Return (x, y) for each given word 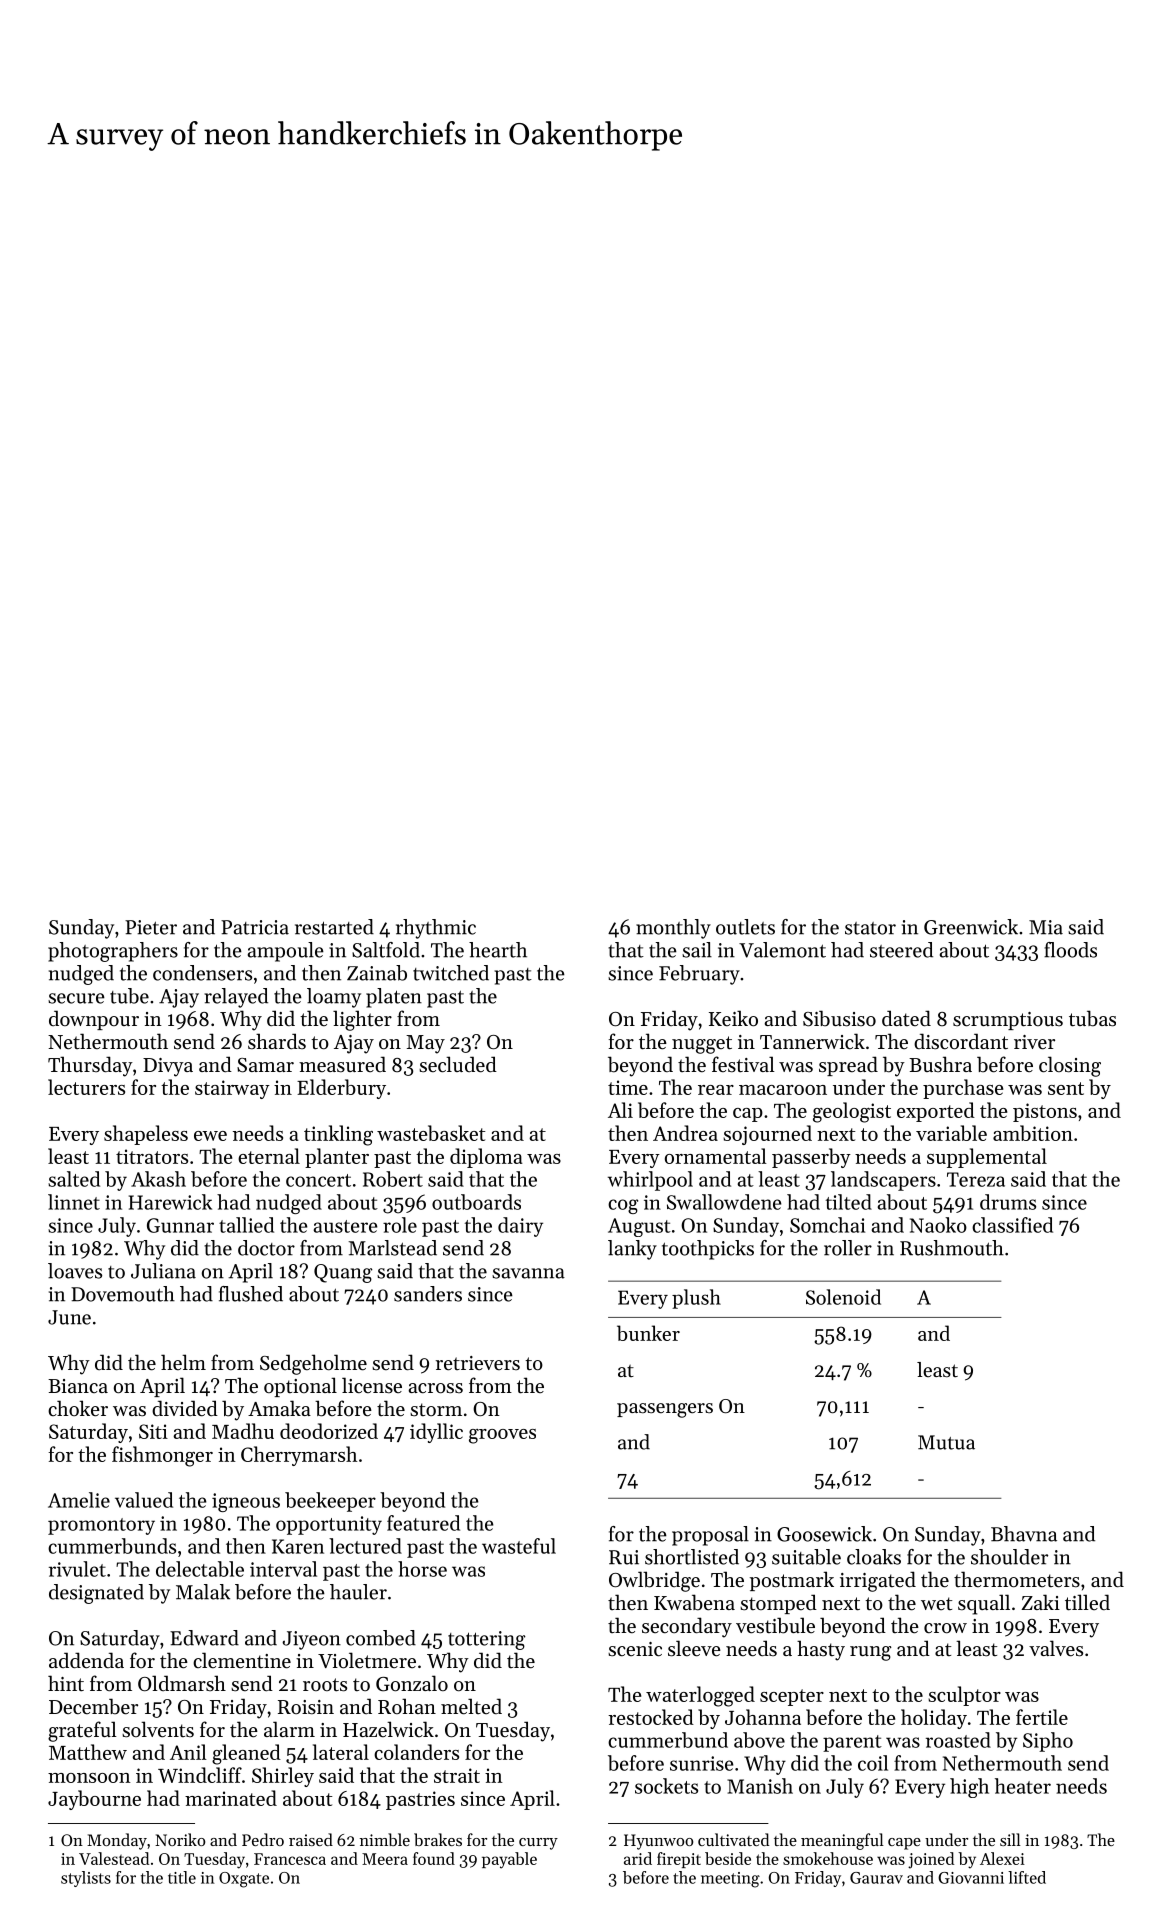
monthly (673, 929)
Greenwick (971, 927)
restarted (334, 927)
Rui (624, 1557)
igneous (246, 1502)
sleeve (694, 1648)
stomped (778, 1604)
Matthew (88, 1752)
